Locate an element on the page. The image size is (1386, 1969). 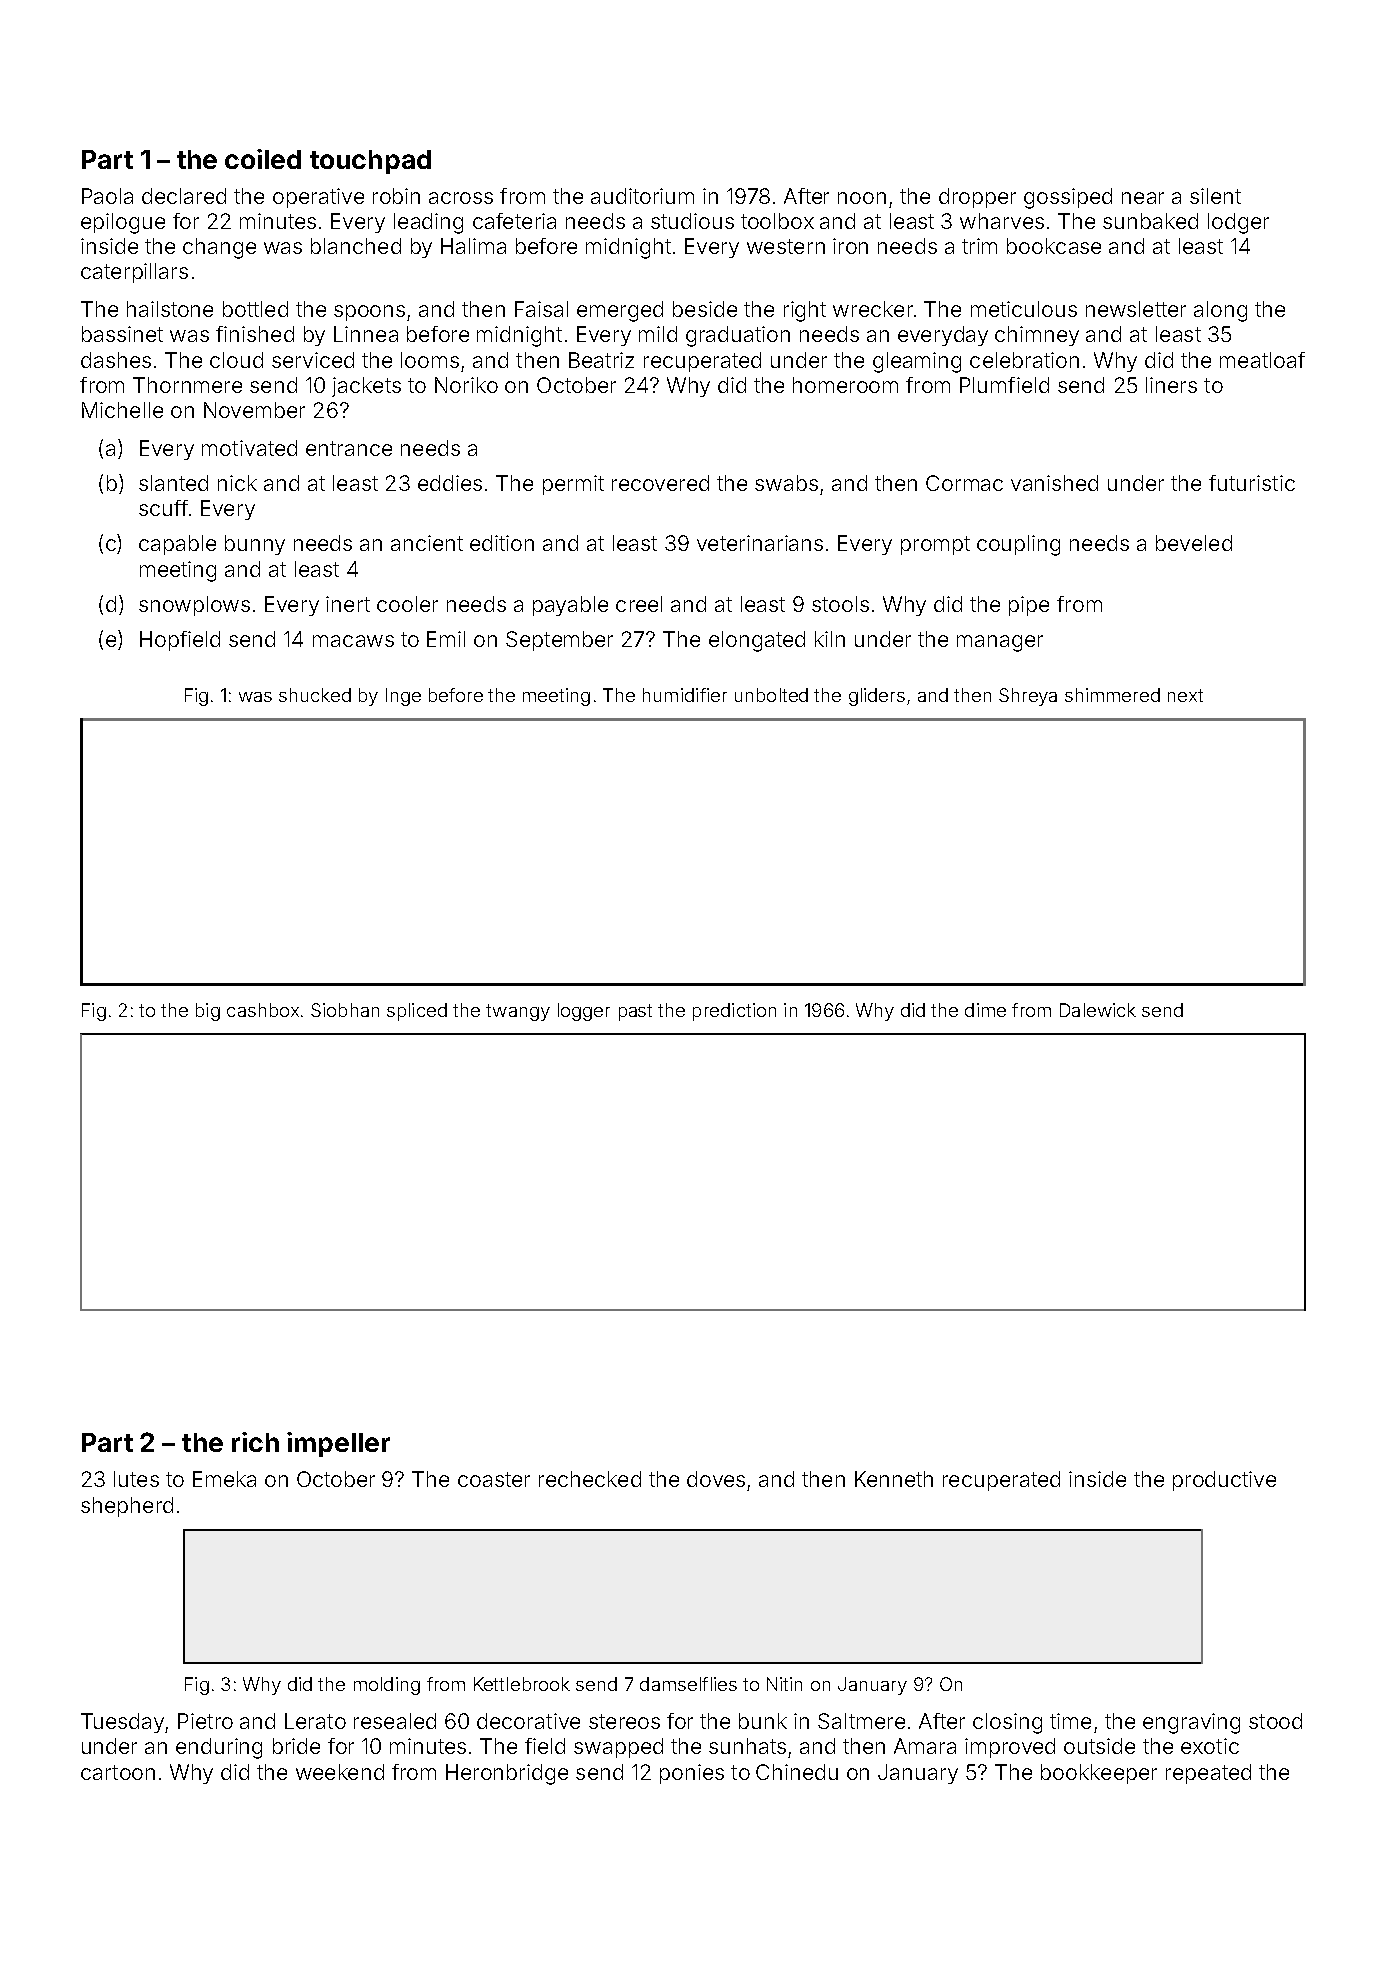
hailstone is located at coordinates (170, 309).
